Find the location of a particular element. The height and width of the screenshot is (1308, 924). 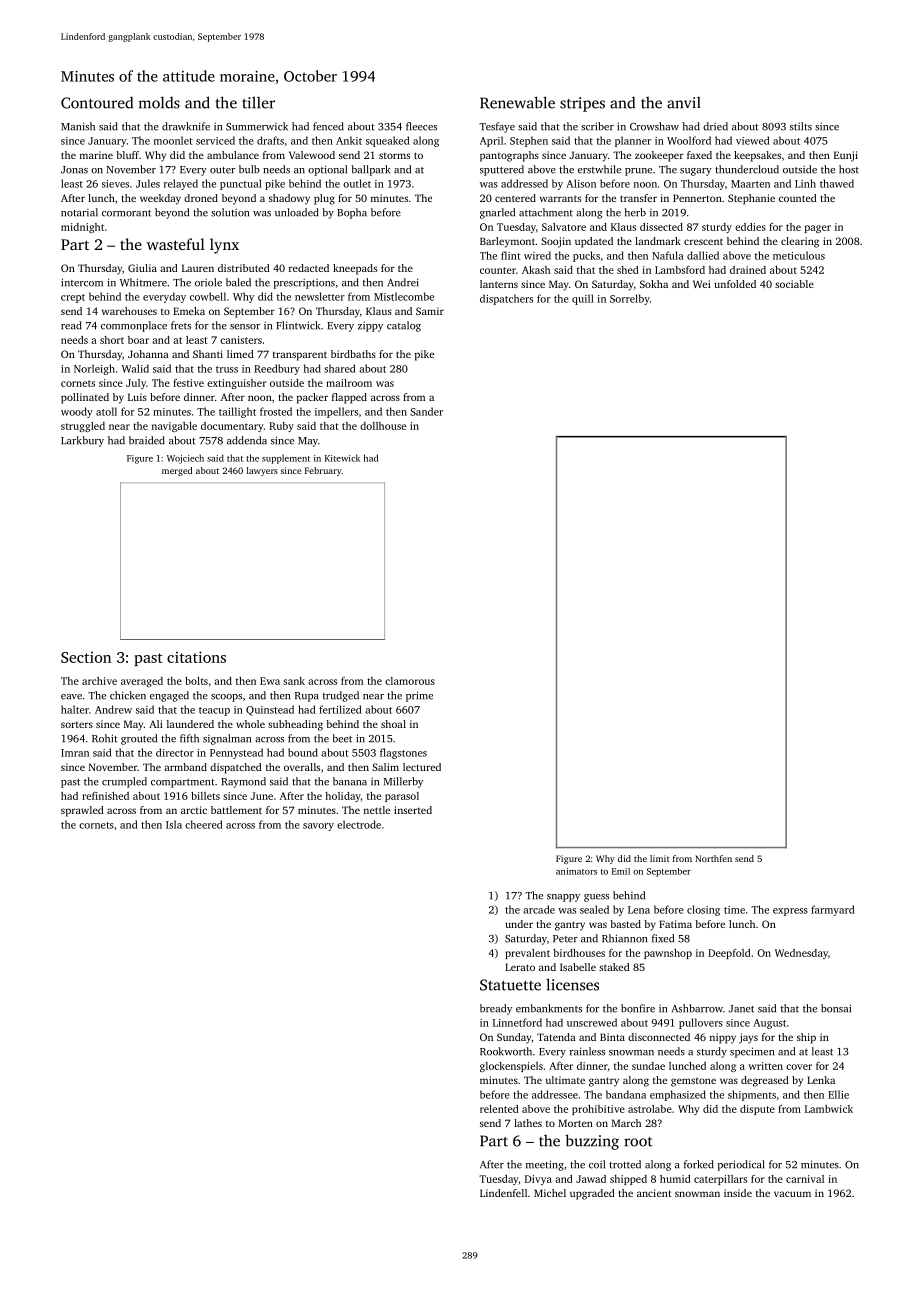

scoops is located at coordinates (226, 698).
